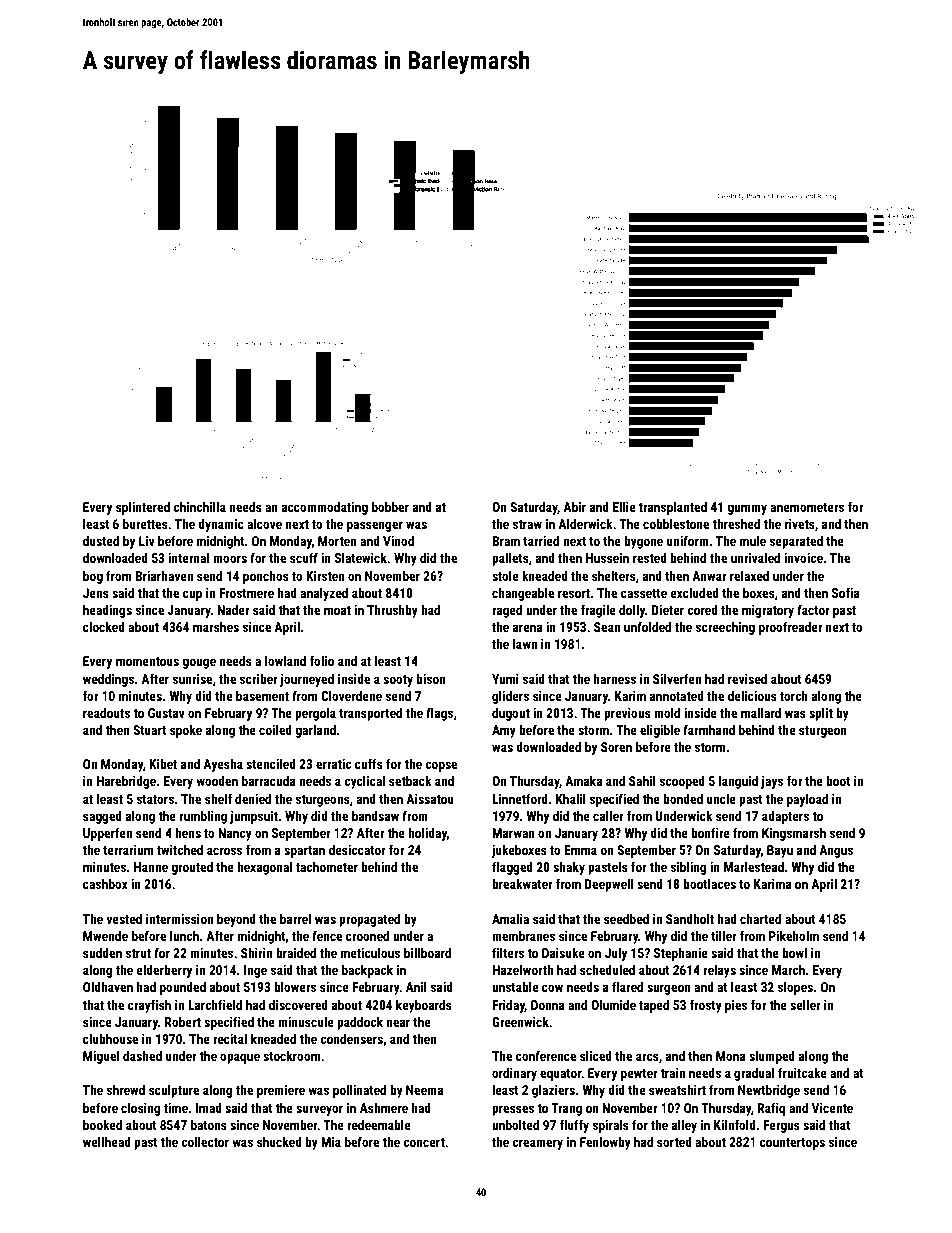 This screenshot has height=1233, width=952. What do you see at coordinates (505, 679) in the screenshot?
I see `Yumi` at bounding box center [505, 679].
